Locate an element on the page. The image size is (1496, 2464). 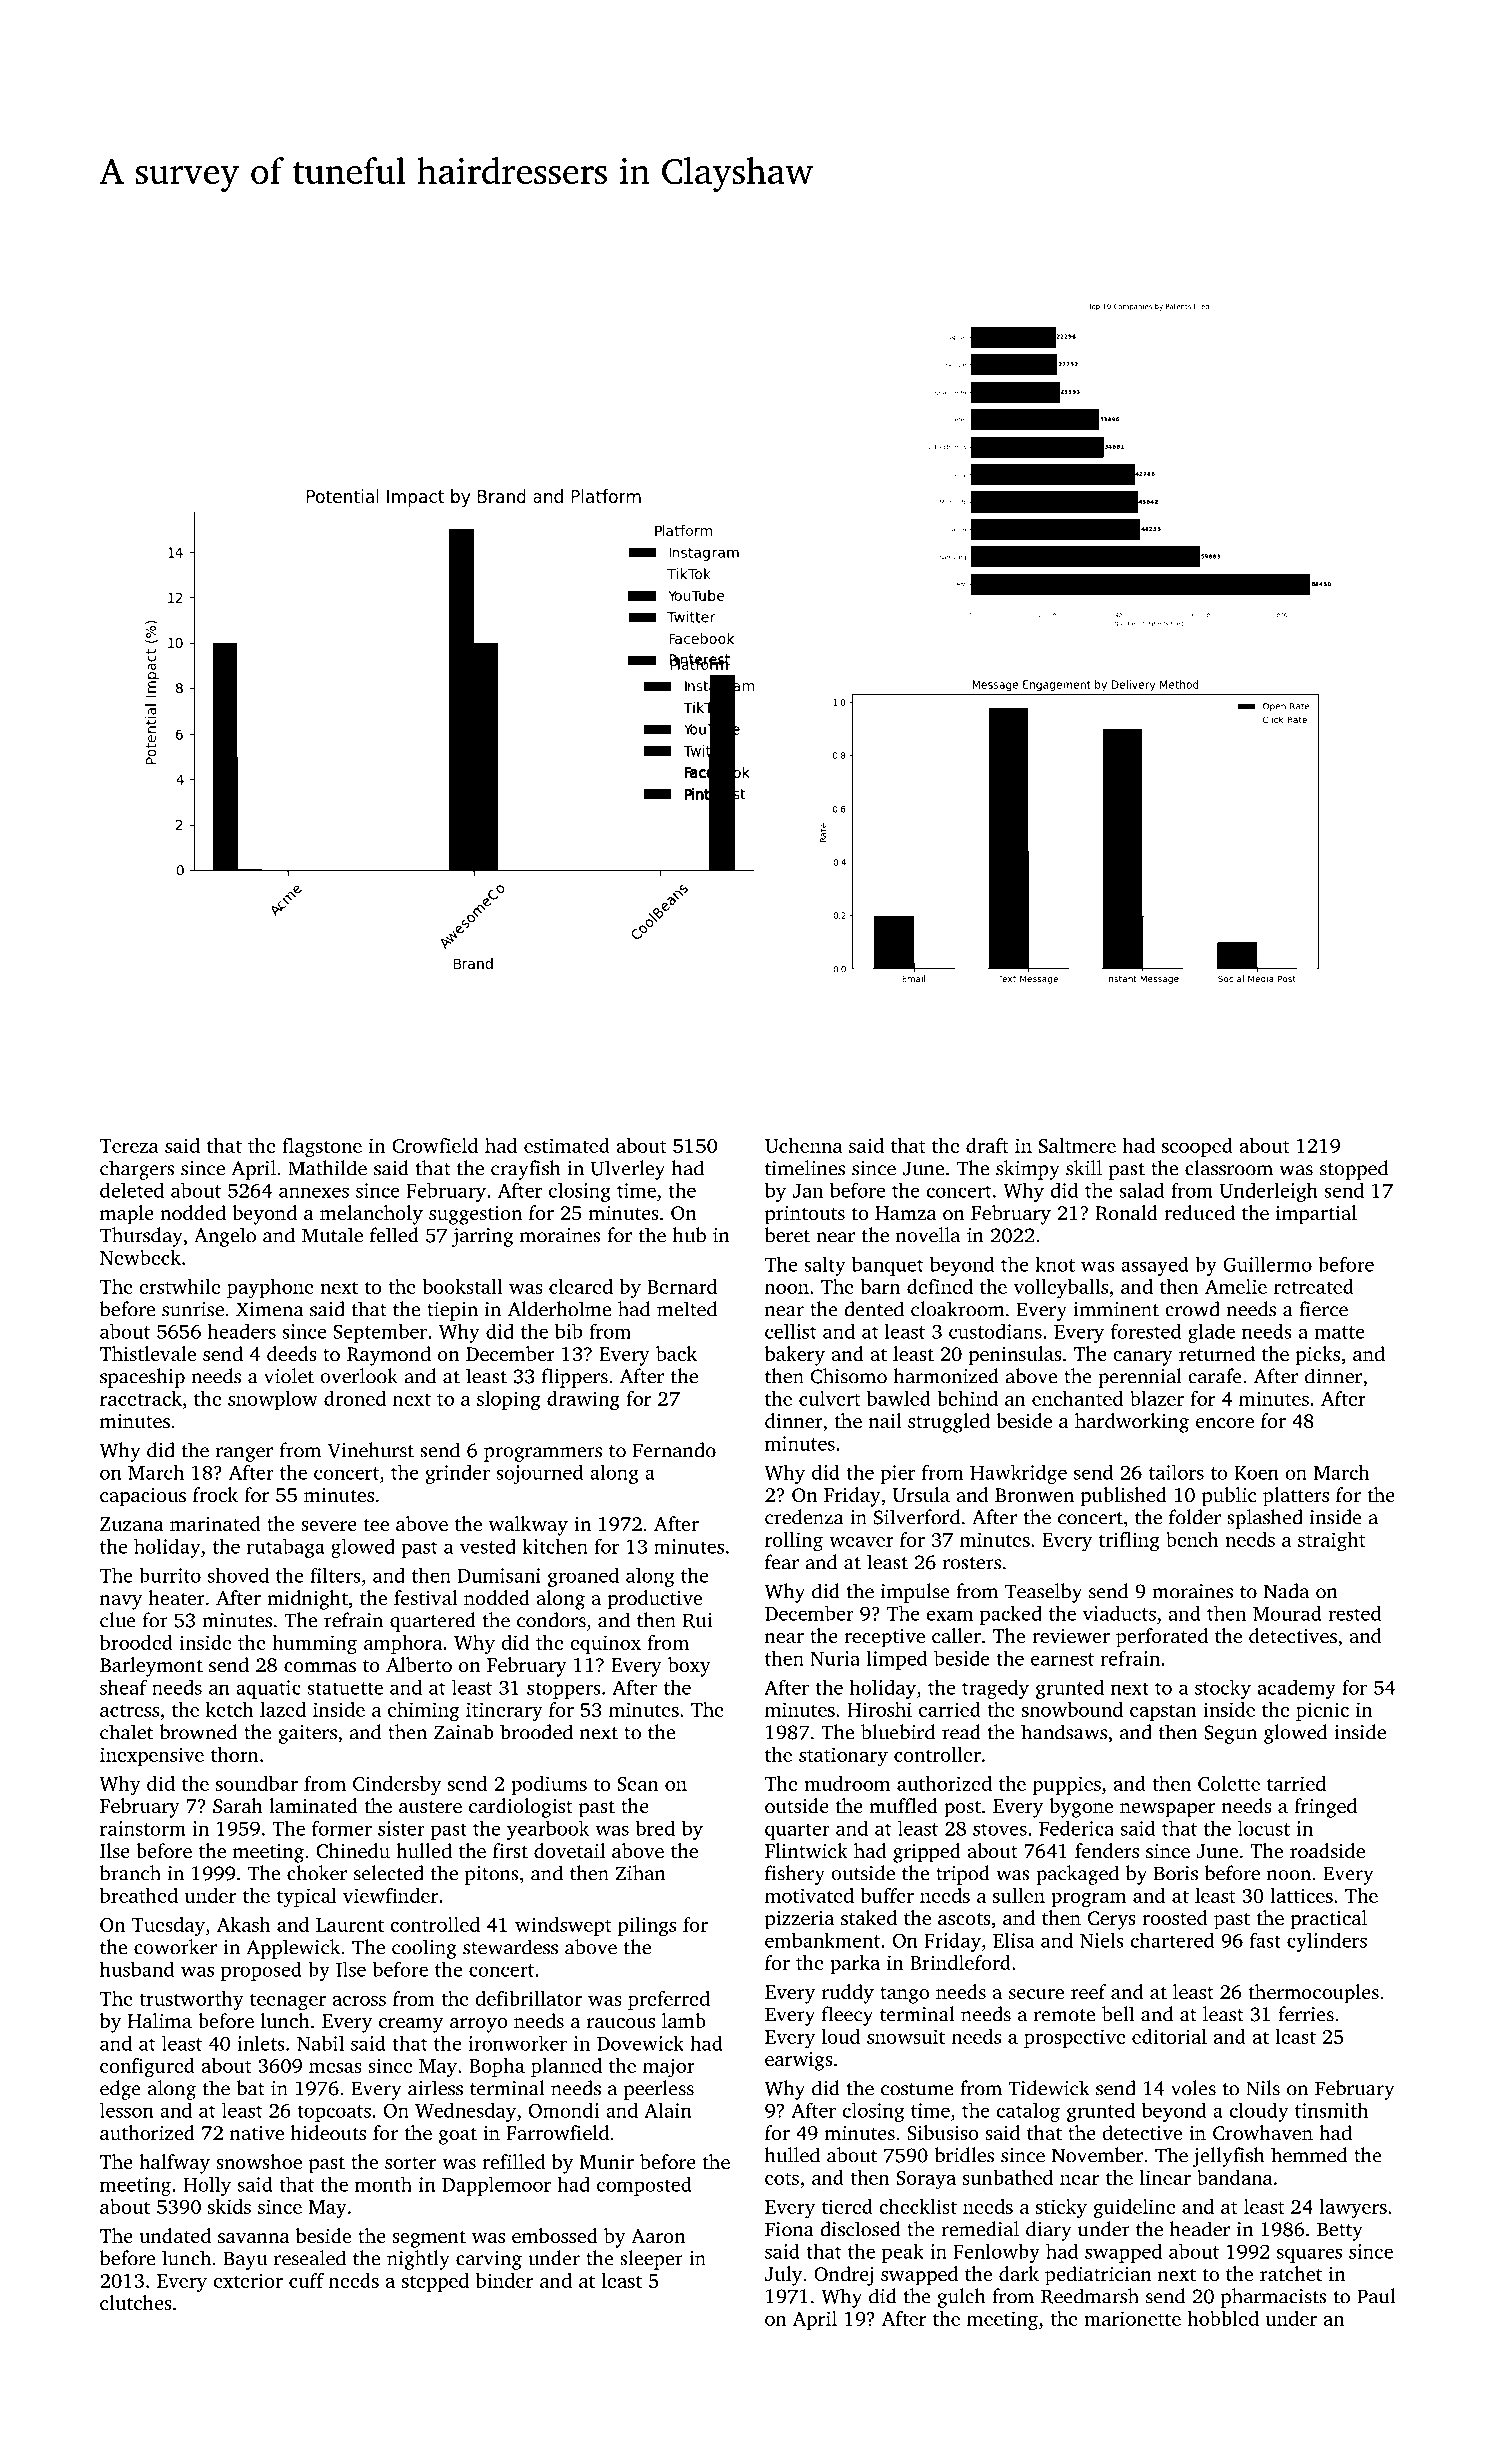
clutches is located at coordinates (136, 2302).
